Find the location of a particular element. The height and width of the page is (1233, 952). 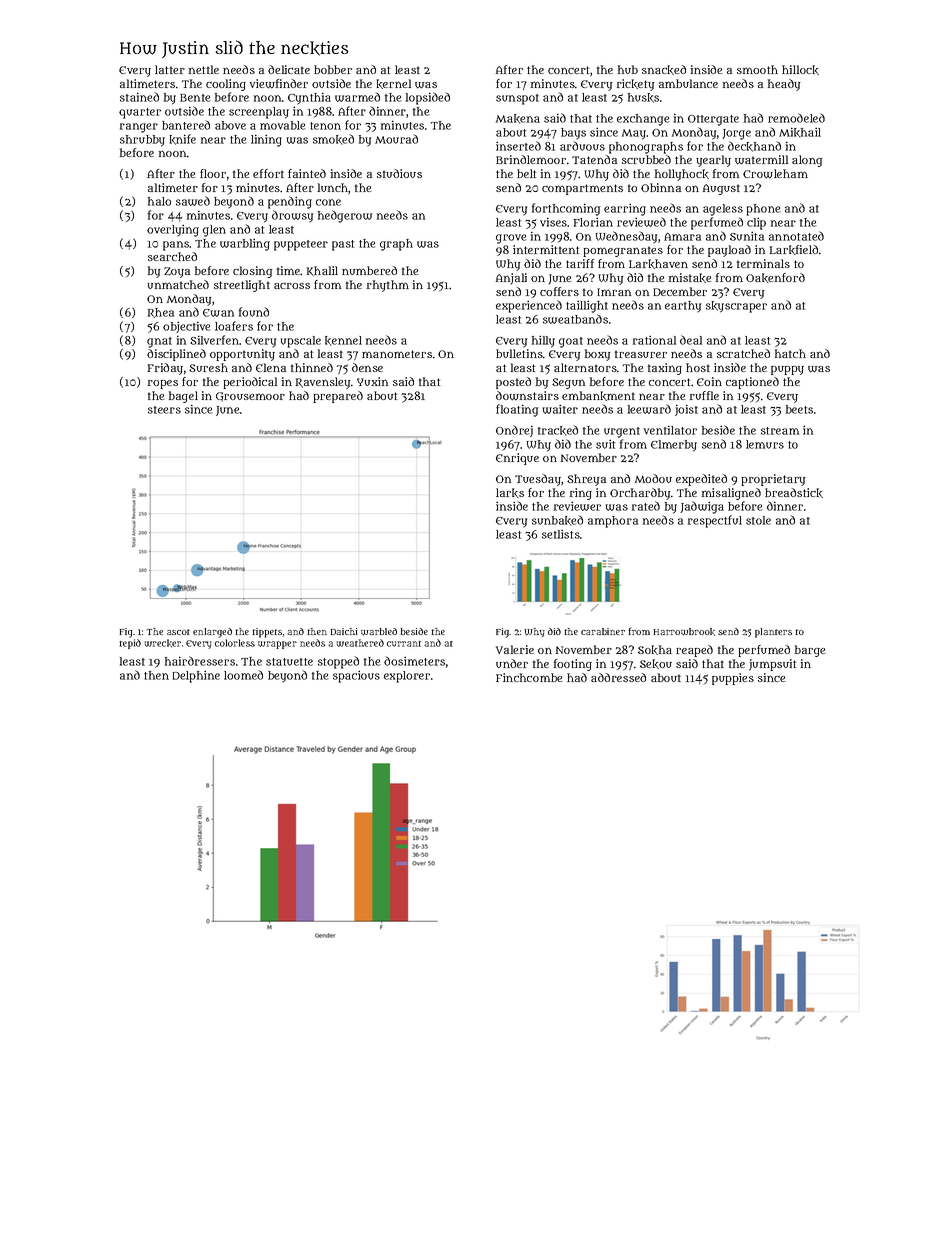

Zoya is located at coordinates (177, 272).
